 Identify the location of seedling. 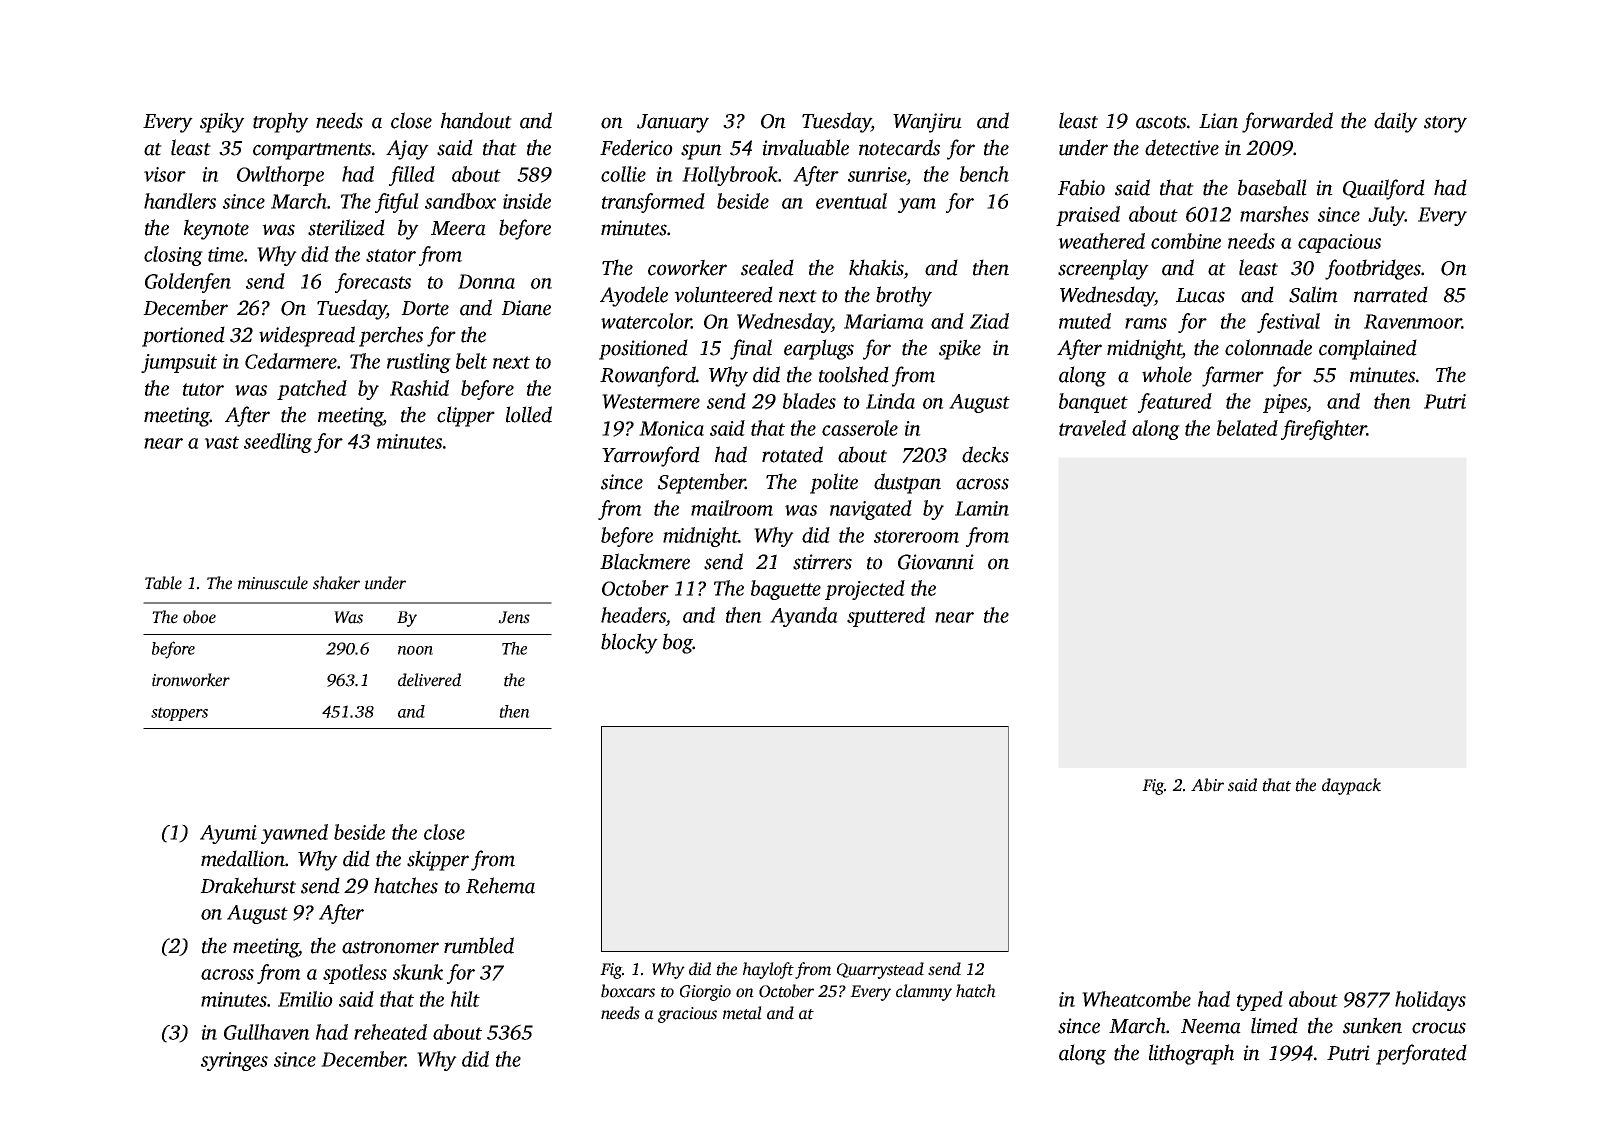
(278, 443).
